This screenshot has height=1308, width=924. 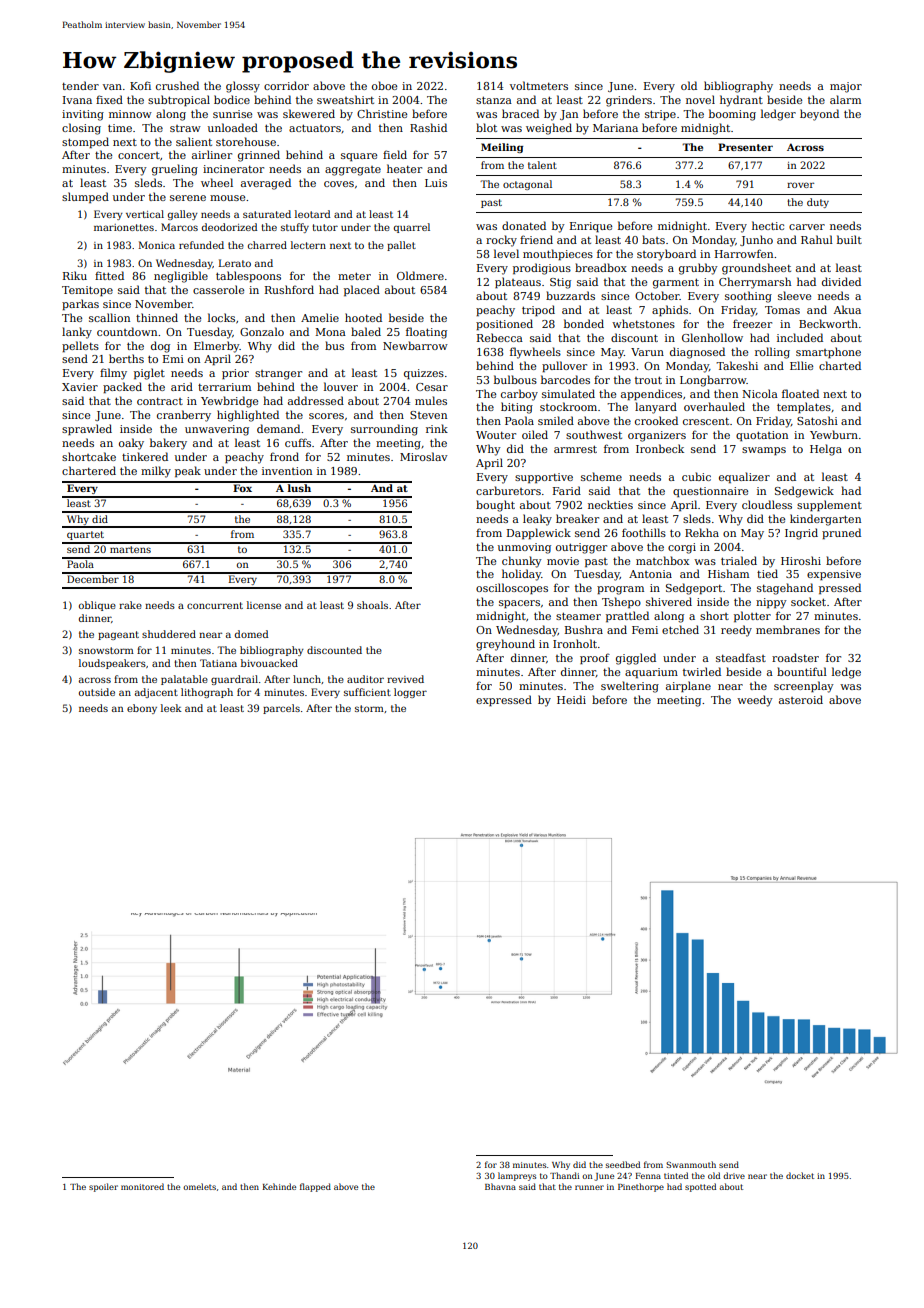 What do you see at coordinates (142, 709) in the screenshot?
I see `ebony` at bounding box center [142, 709].
